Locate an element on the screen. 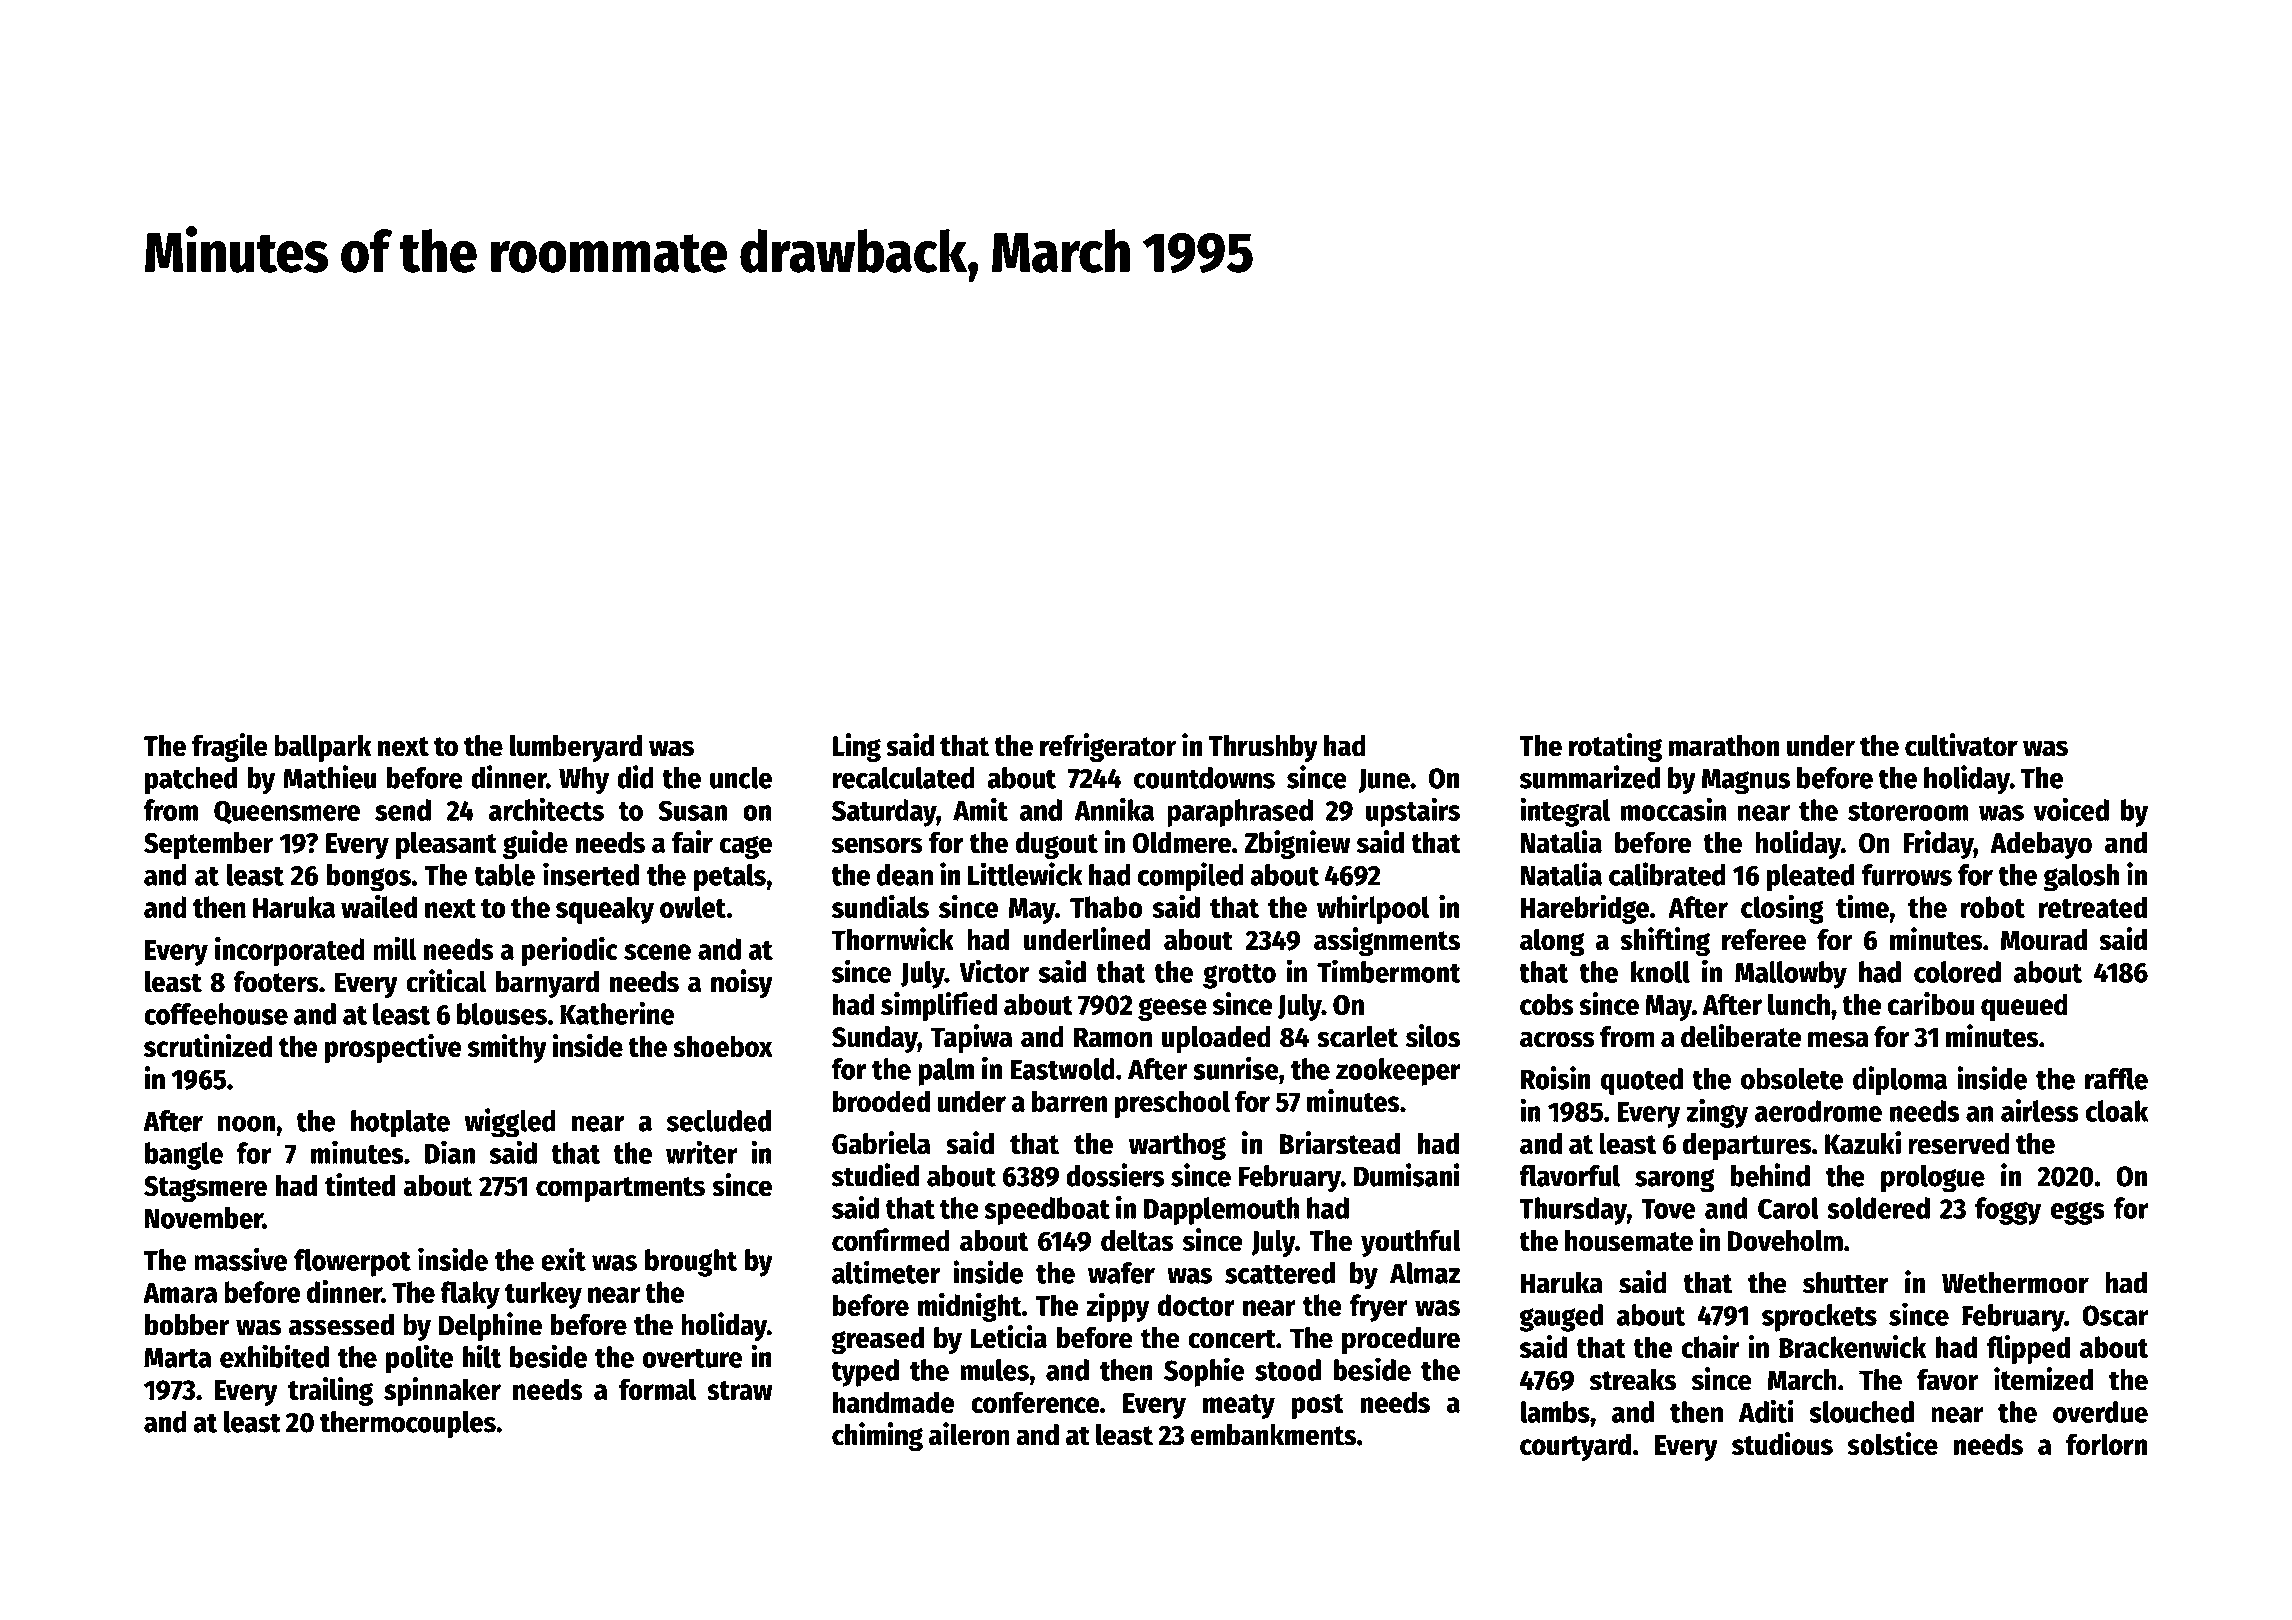  grotto is located at coordinates (1239, 976).
